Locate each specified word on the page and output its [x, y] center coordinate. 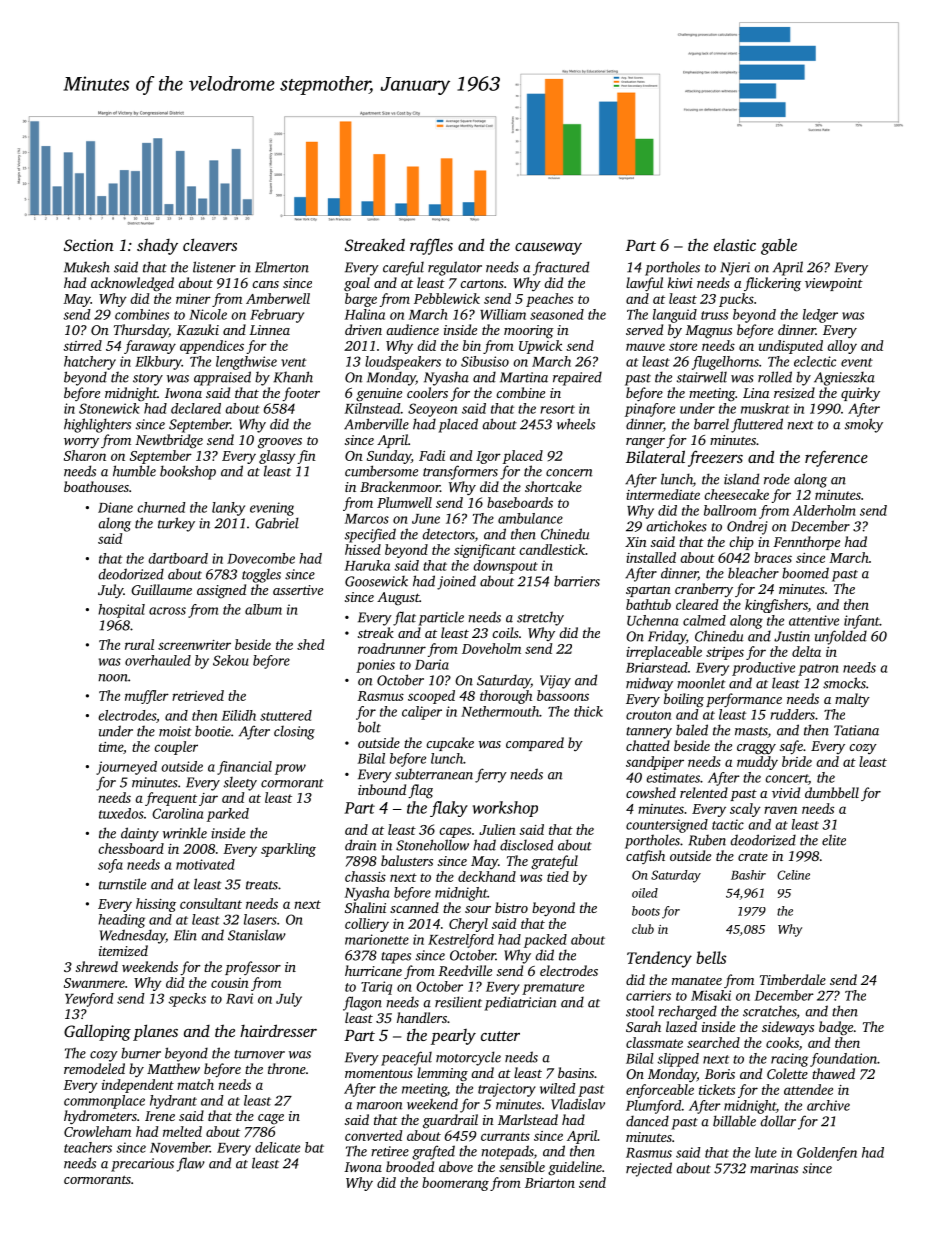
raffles [431, 246]
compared [535, 744]
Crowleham [97, 1131]
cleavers [210, 244]
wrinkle [185, 833]
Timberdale [793, 979]
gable [779, 246]
